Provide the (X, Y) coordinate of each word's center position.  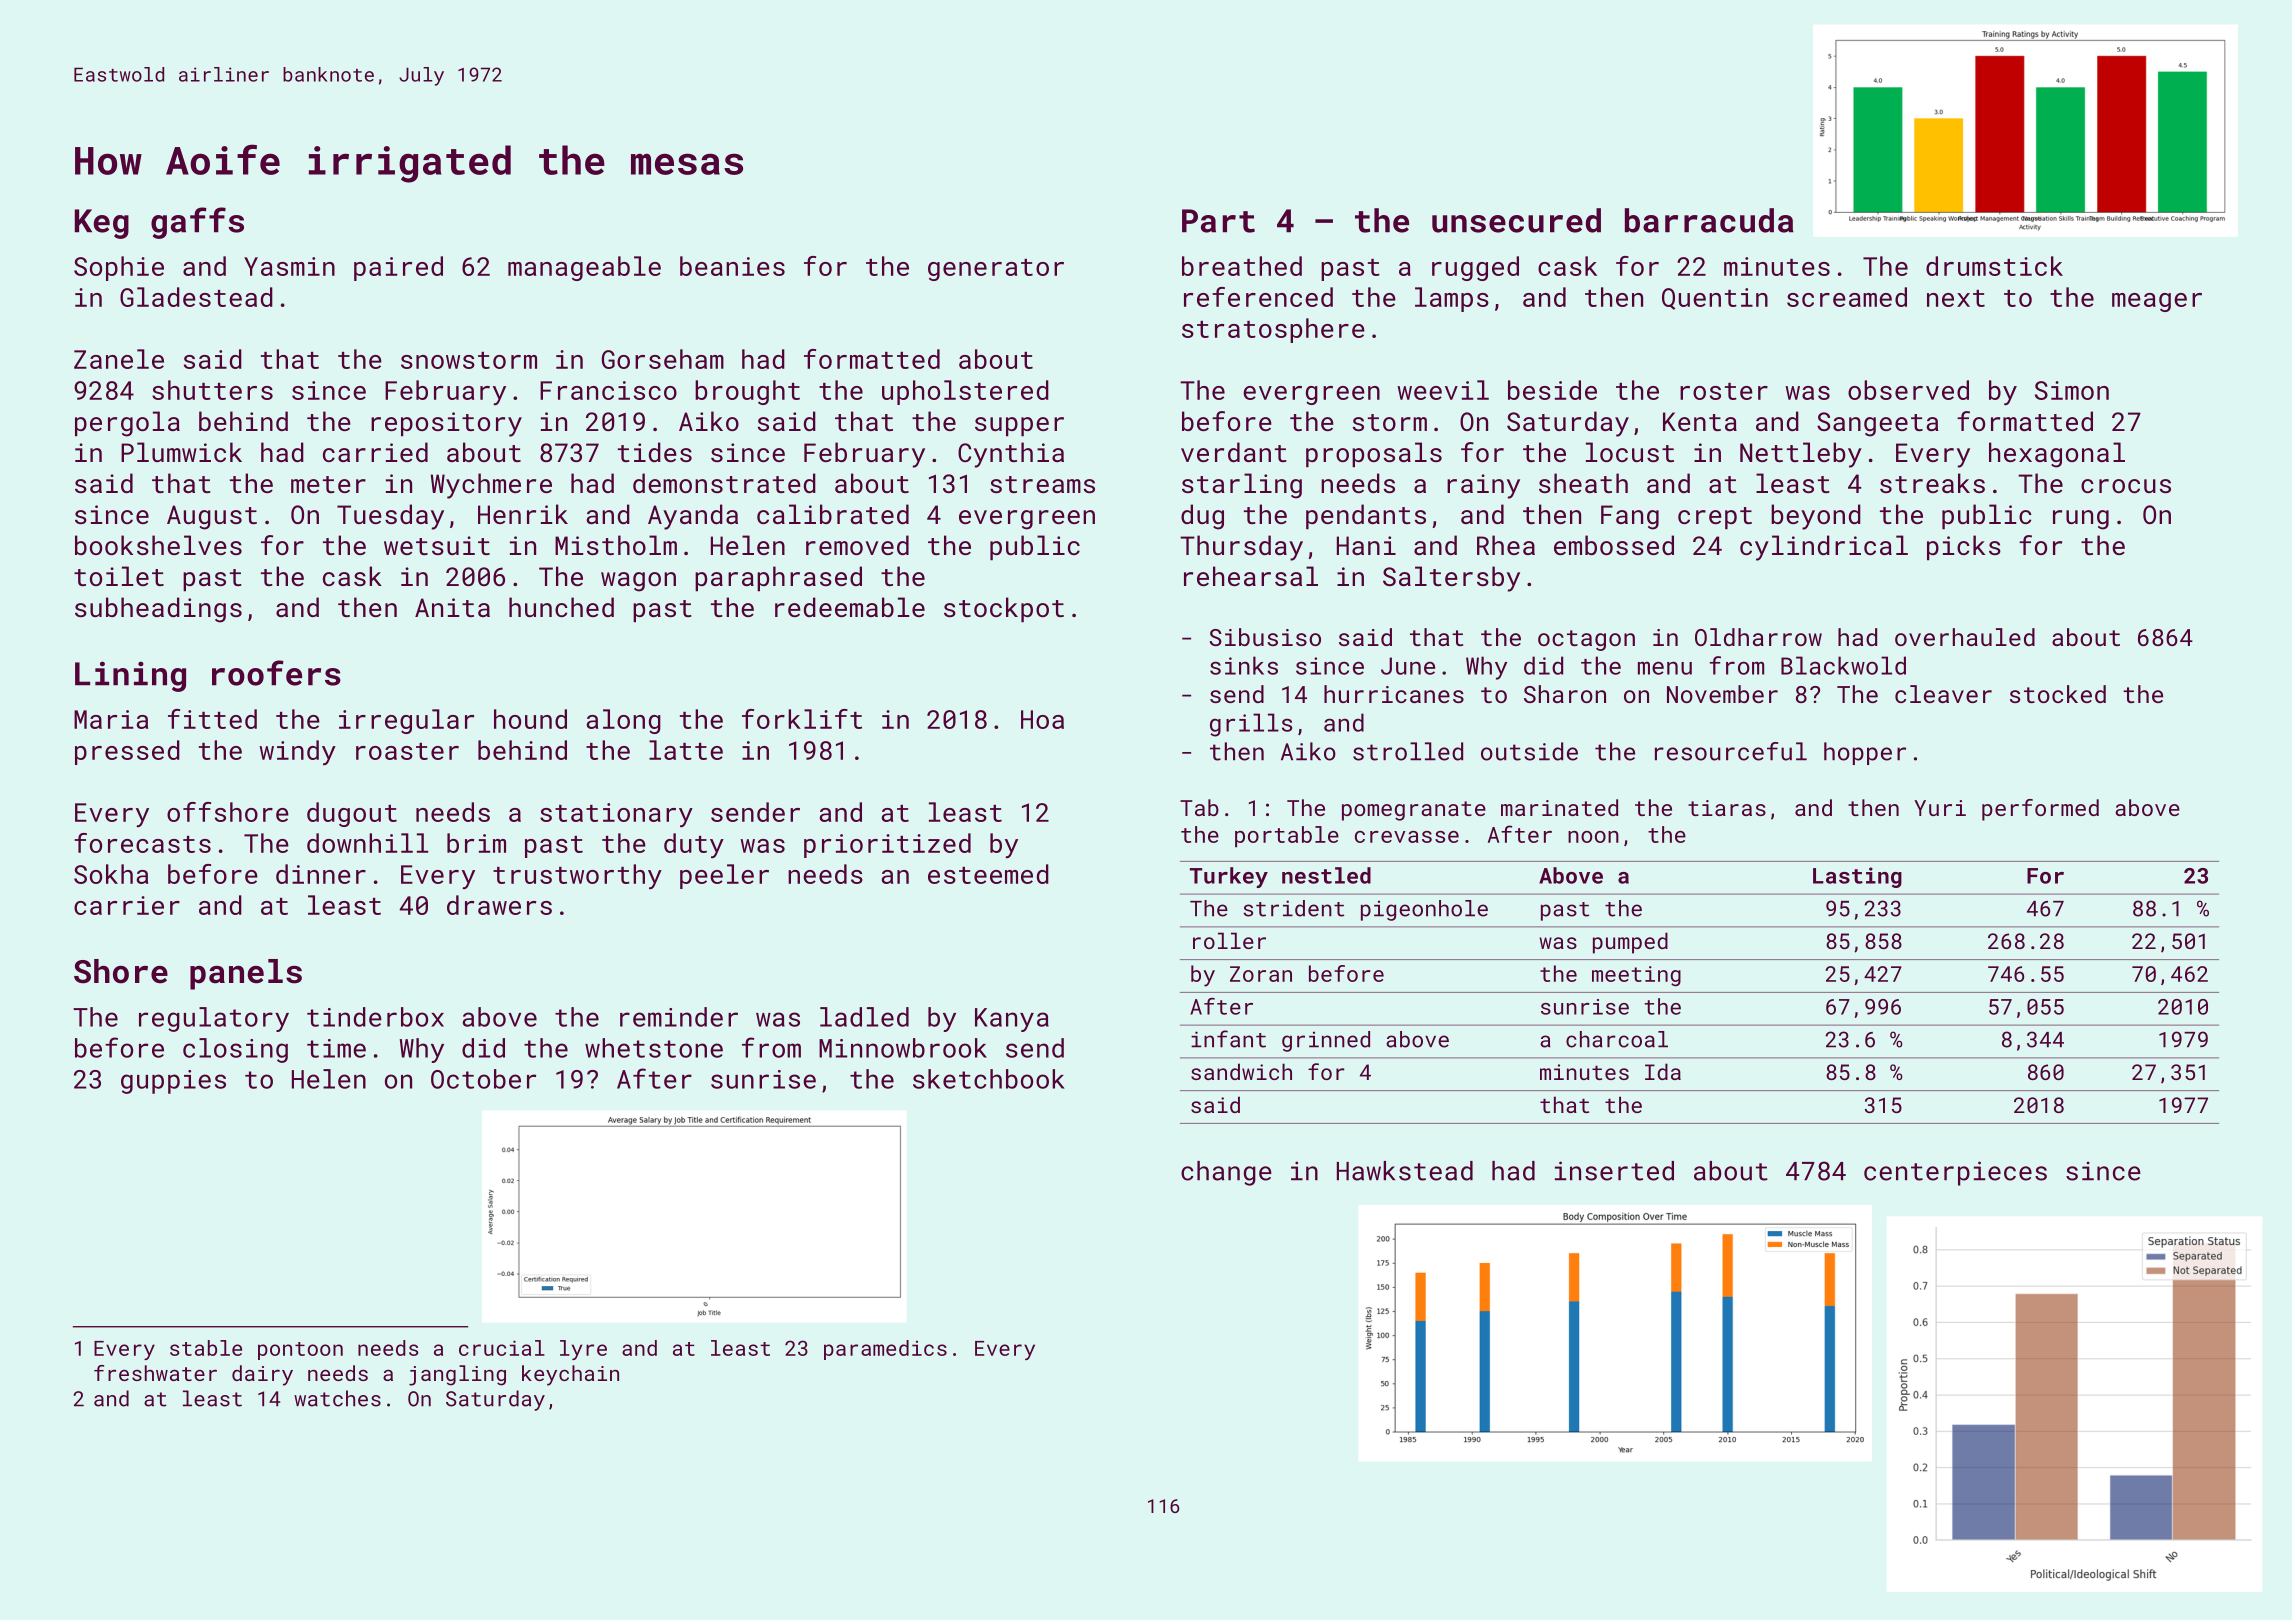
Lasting (1857, 877)
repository (446, 424)
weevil (1443, 390)
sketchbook (989, 1079)
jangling (457, 1375)
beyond (1816, 517)
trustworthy (577, 876)
